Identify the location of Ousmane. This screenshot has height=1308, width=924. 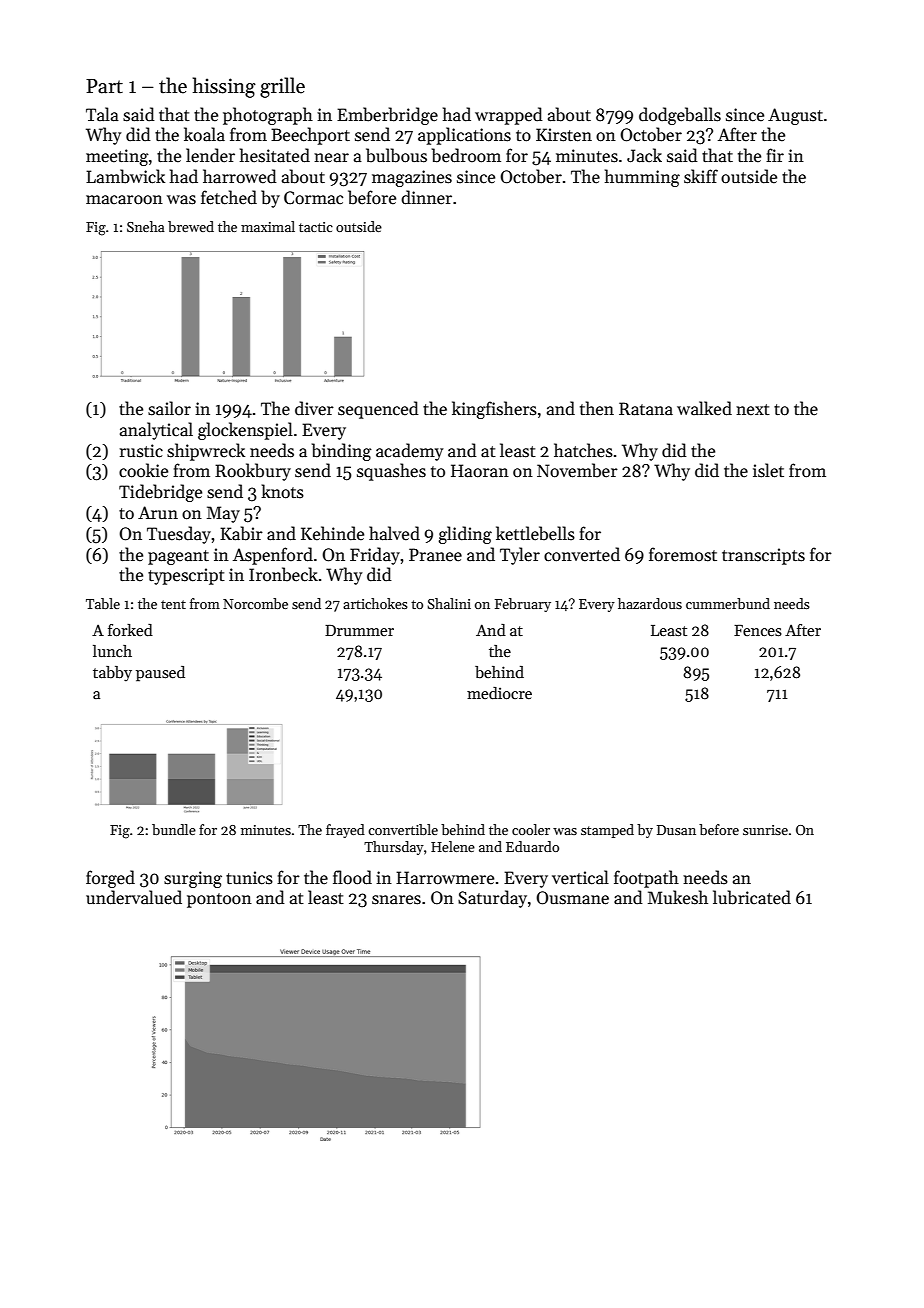
(572, 898).
